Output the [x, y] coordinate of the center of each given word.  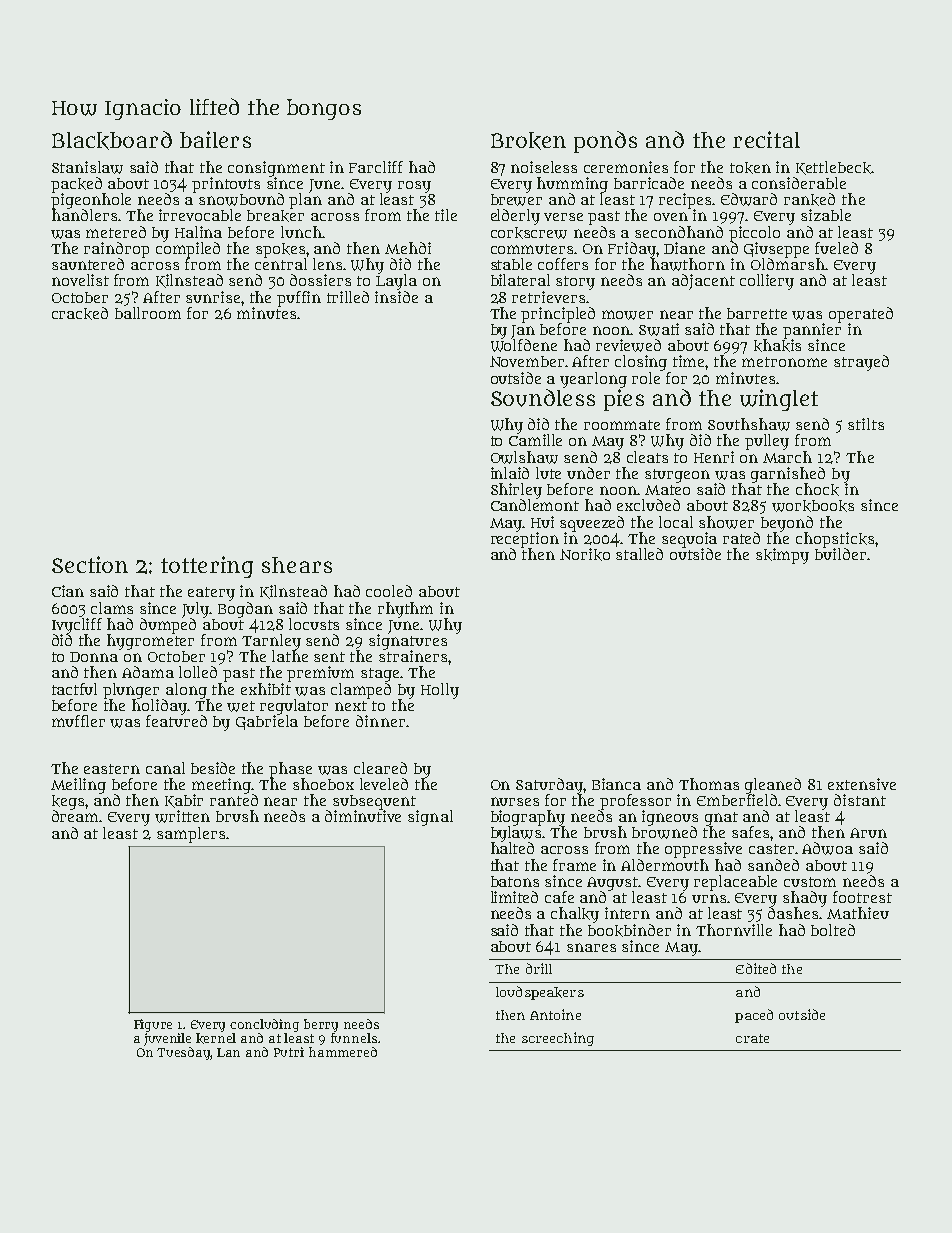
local [676, 522]
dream [76, 816]
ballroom [148, 313]
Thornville [734, 930]
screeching [558, 1039]
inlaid [510, 473]
